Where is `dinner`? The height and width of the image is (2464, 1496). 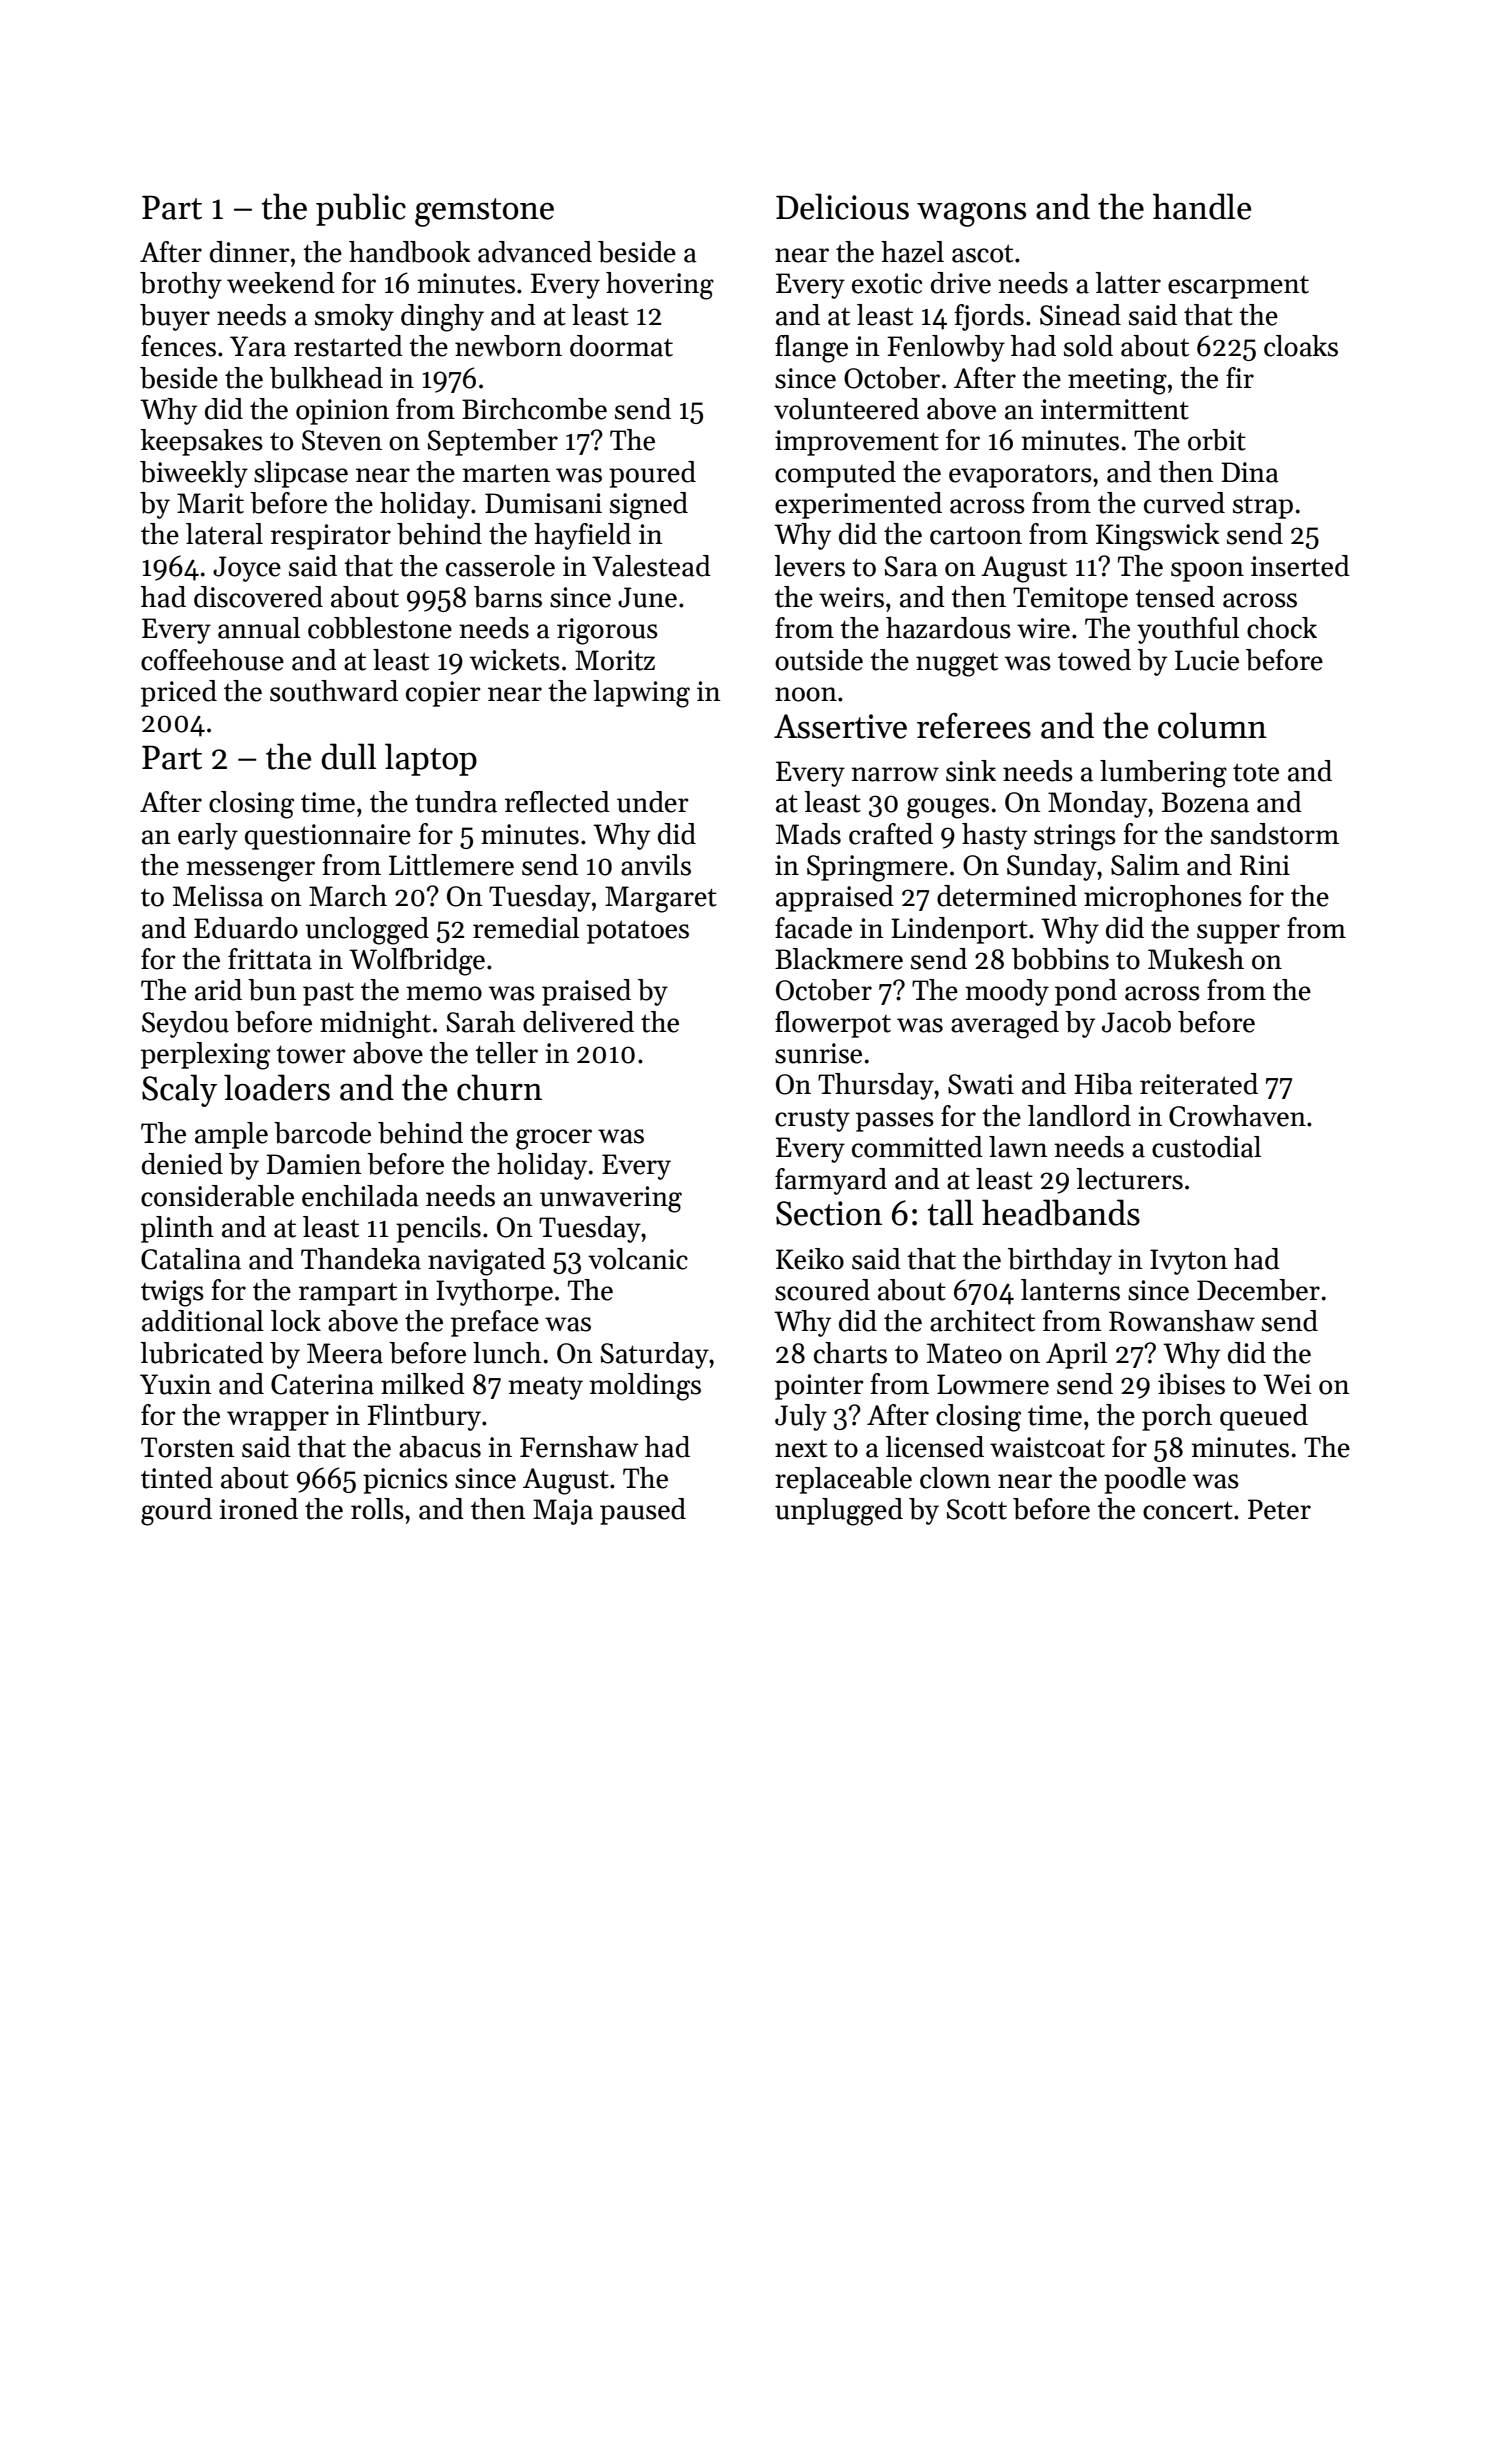 dinner is located at coordinates (250, 252).
